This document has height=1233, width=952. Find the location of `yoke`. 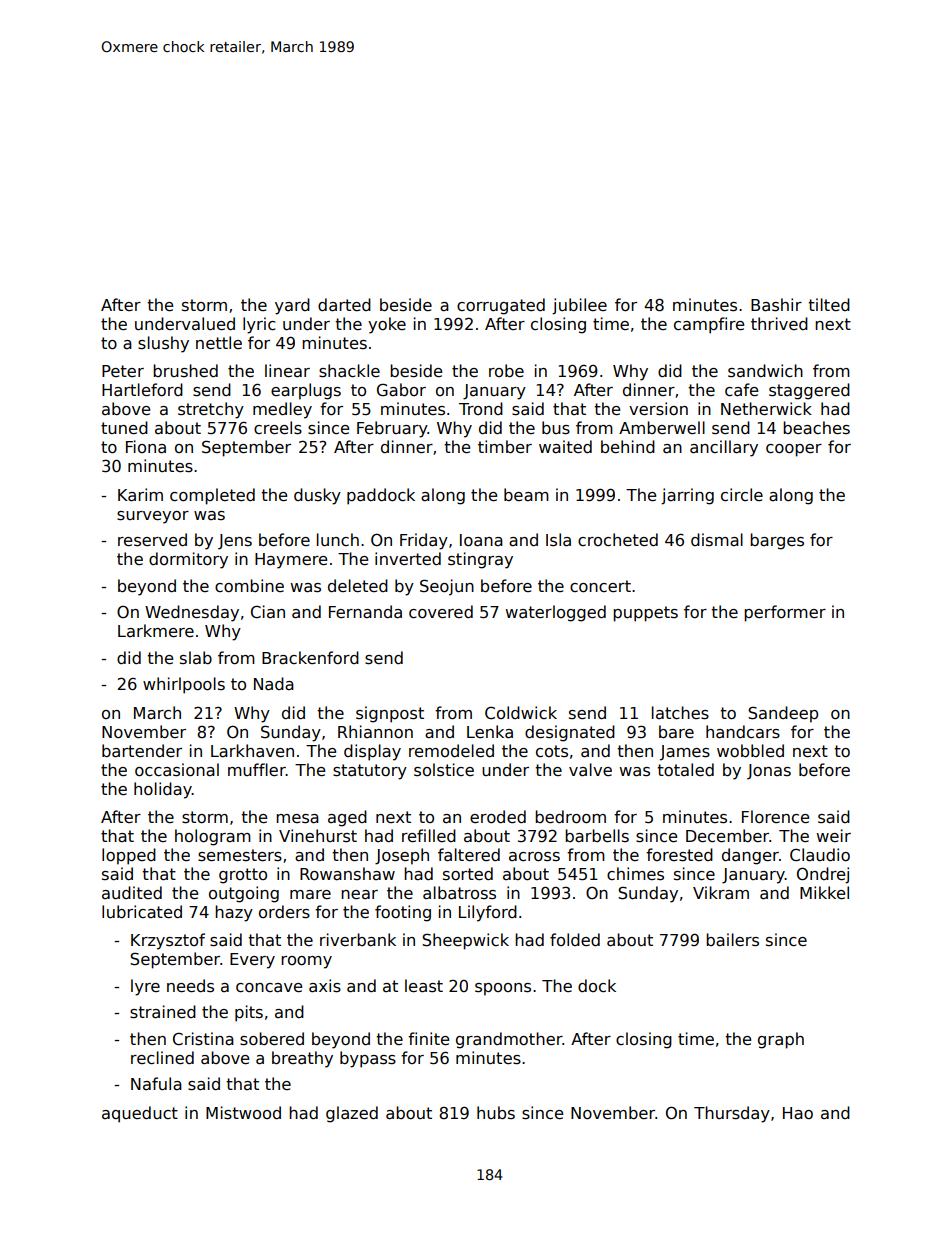

yoke is located at coordinates (387, 325).
